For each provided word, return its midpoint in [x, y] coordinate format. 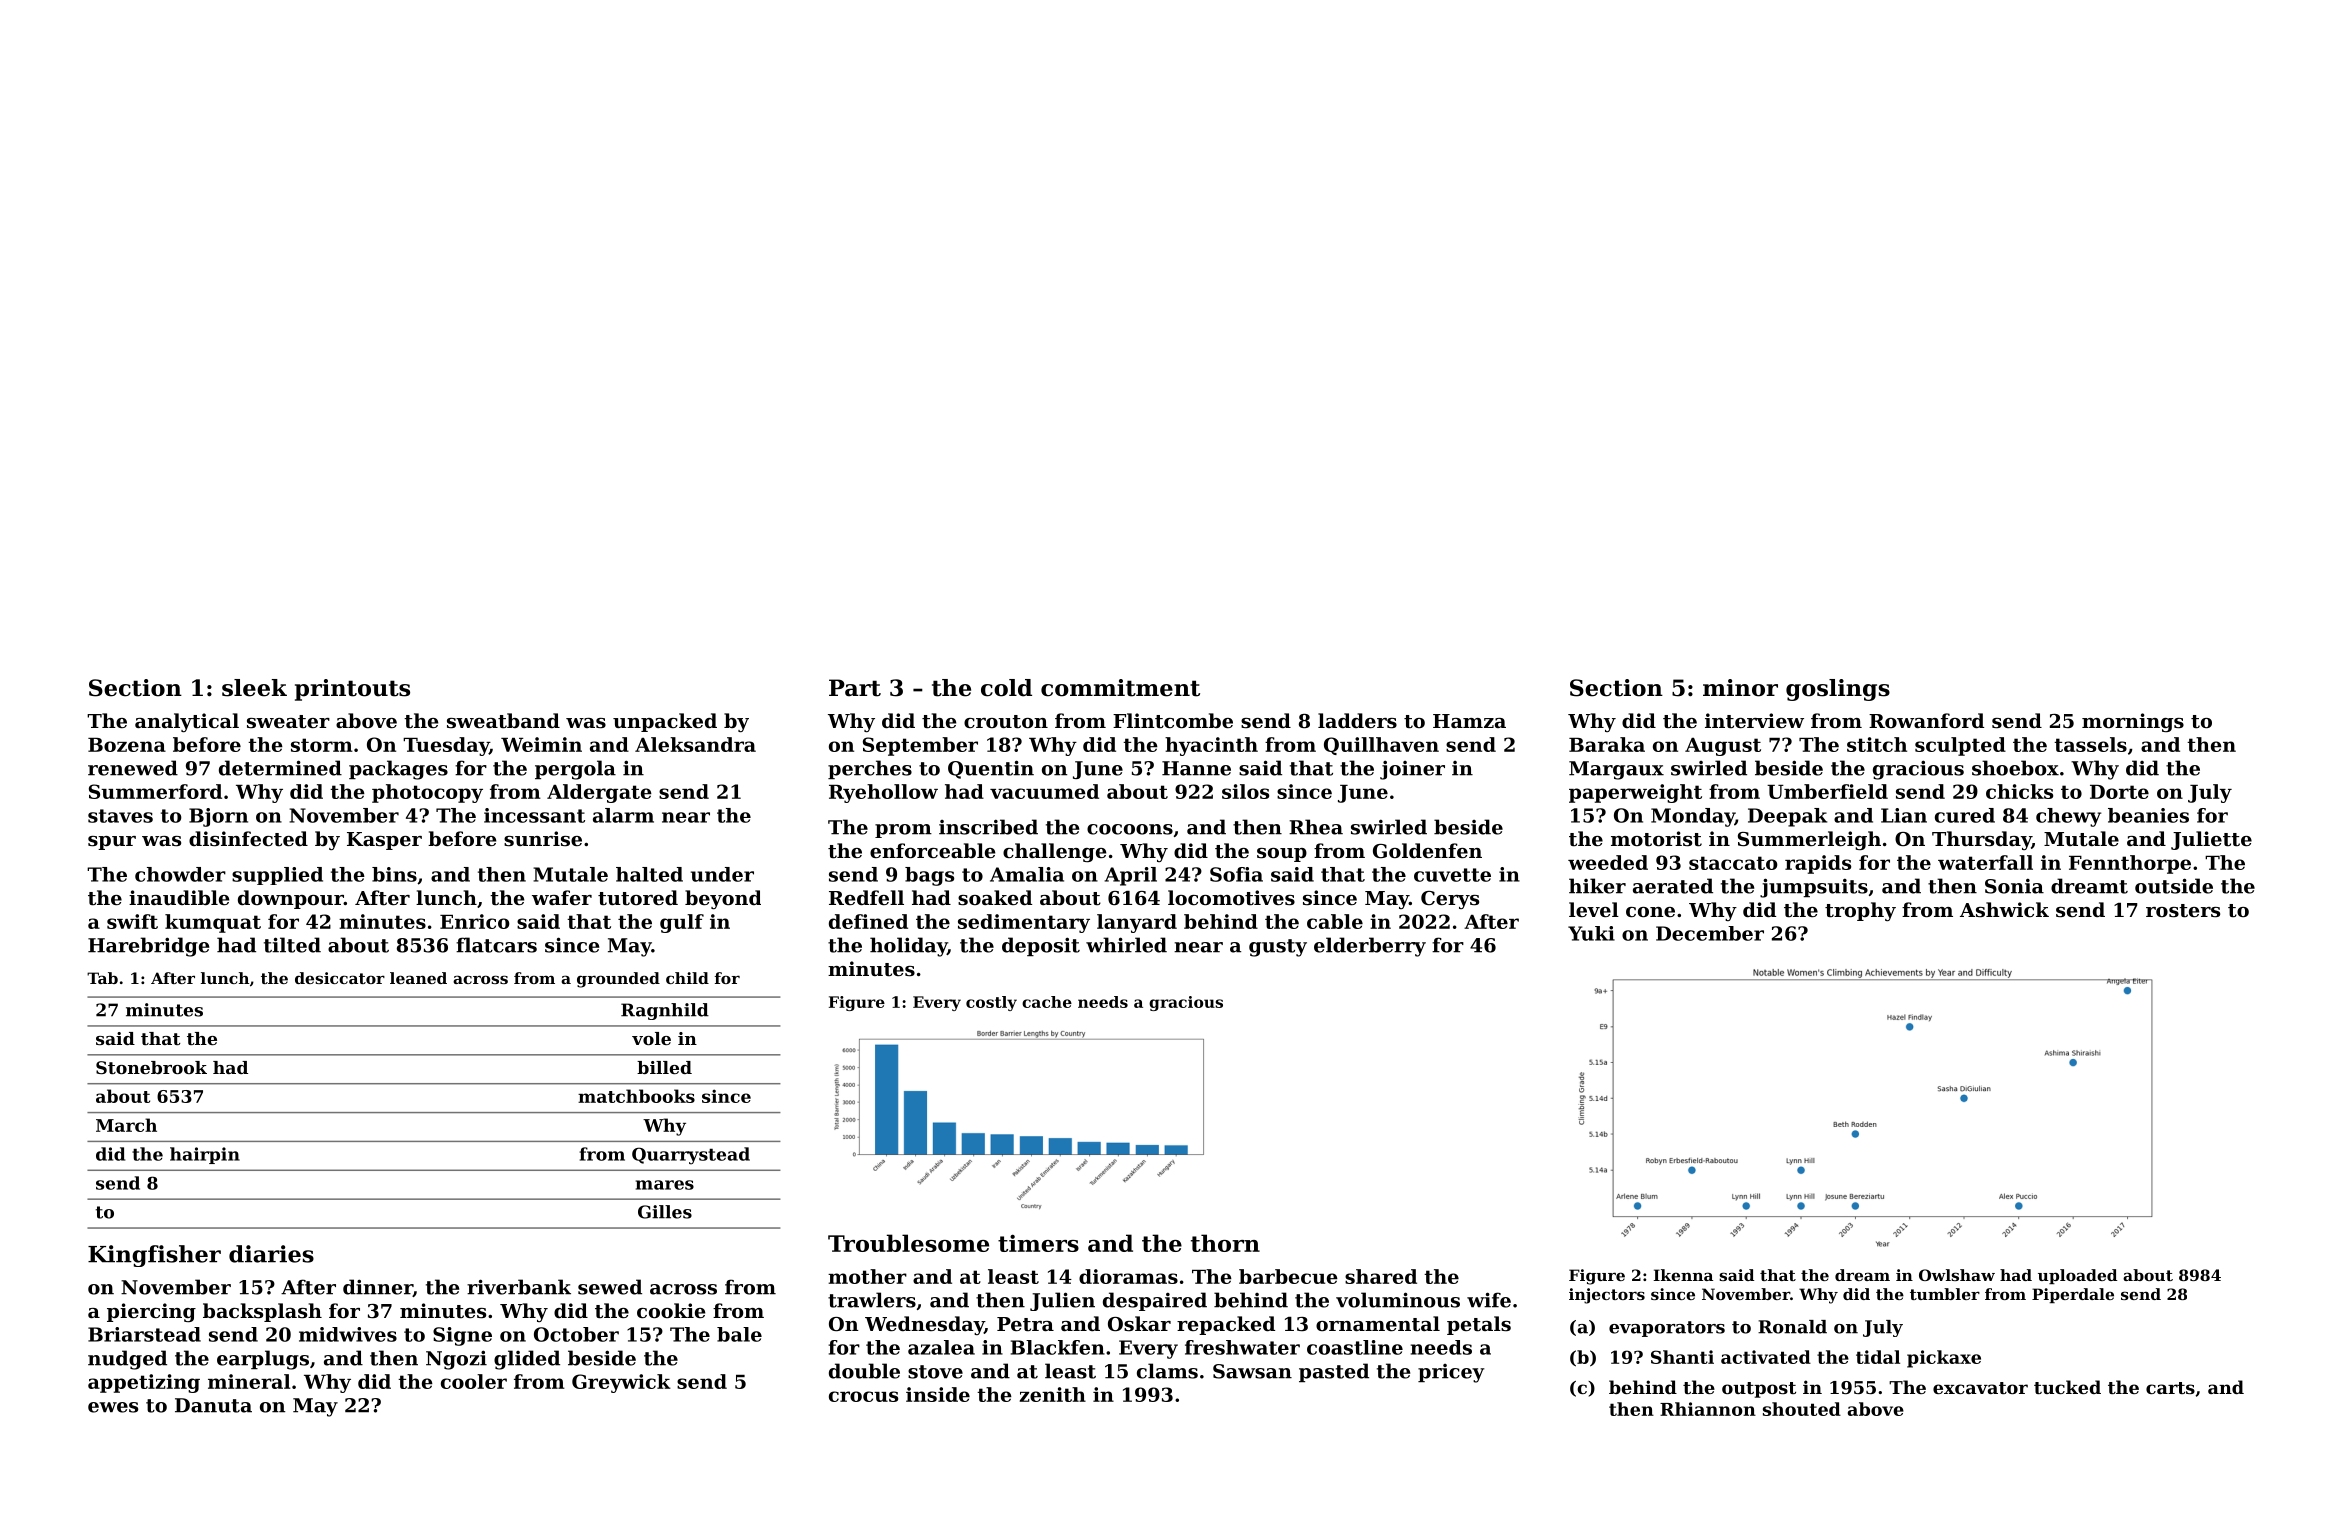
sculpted [1960, 746]
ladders [1357, 721]
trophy [1860, 911]
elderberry [1370, 947]
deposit [1041, 946]
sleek [254, 688]
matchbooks [636, 1096]
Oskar [1139, 1323]
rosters [2183, 911]
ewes [113, 1407]
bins [394, 874]
